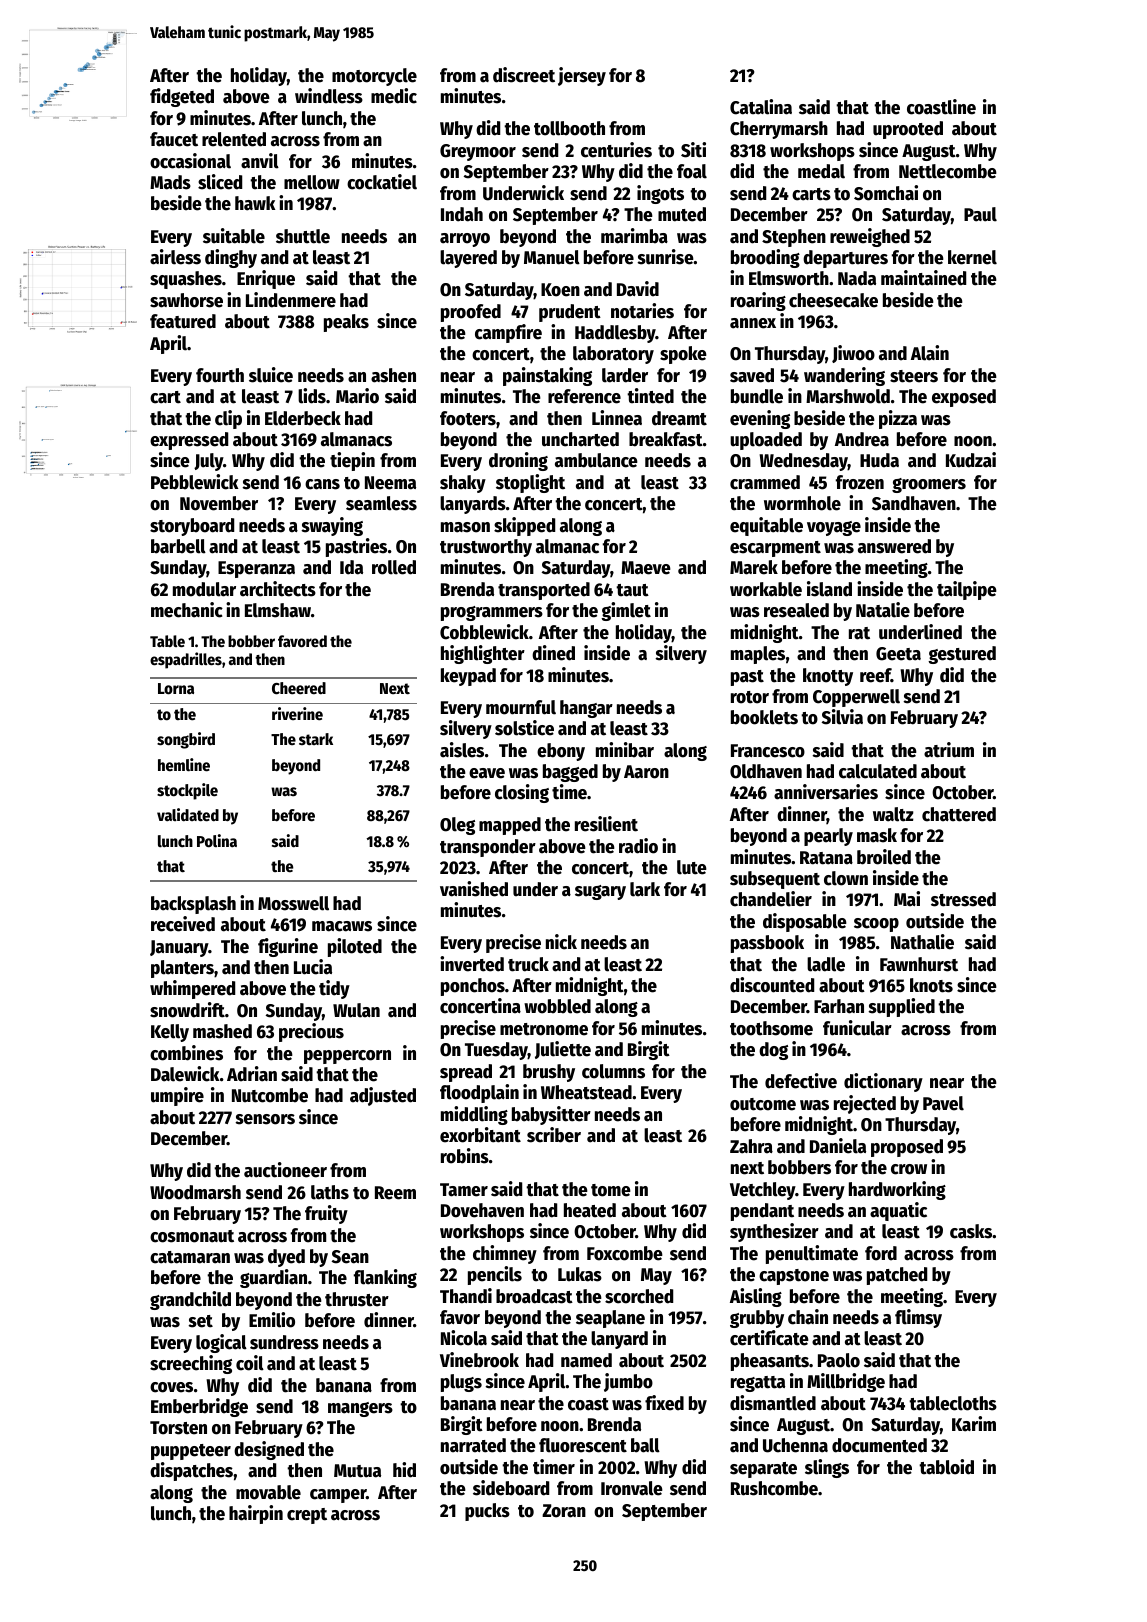 This document has height=1622, width=1147. What do you see at coordinates (471, 313) in the document?
I see `proofed` at bounding box center [471, 313].
